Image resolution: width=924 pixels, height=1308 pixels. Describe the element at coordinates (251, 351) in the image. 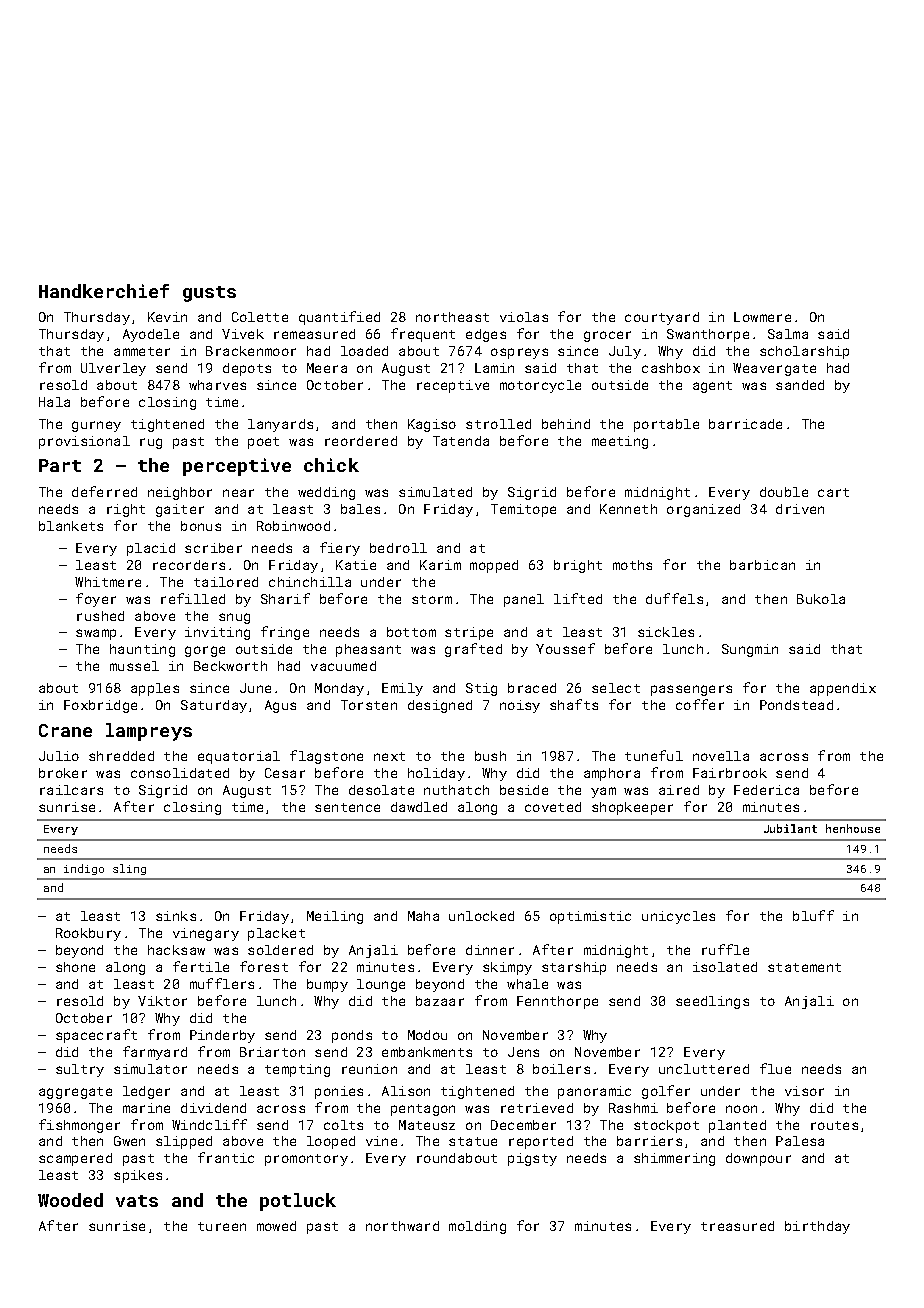

I see `Brackenmoor` at that location.
